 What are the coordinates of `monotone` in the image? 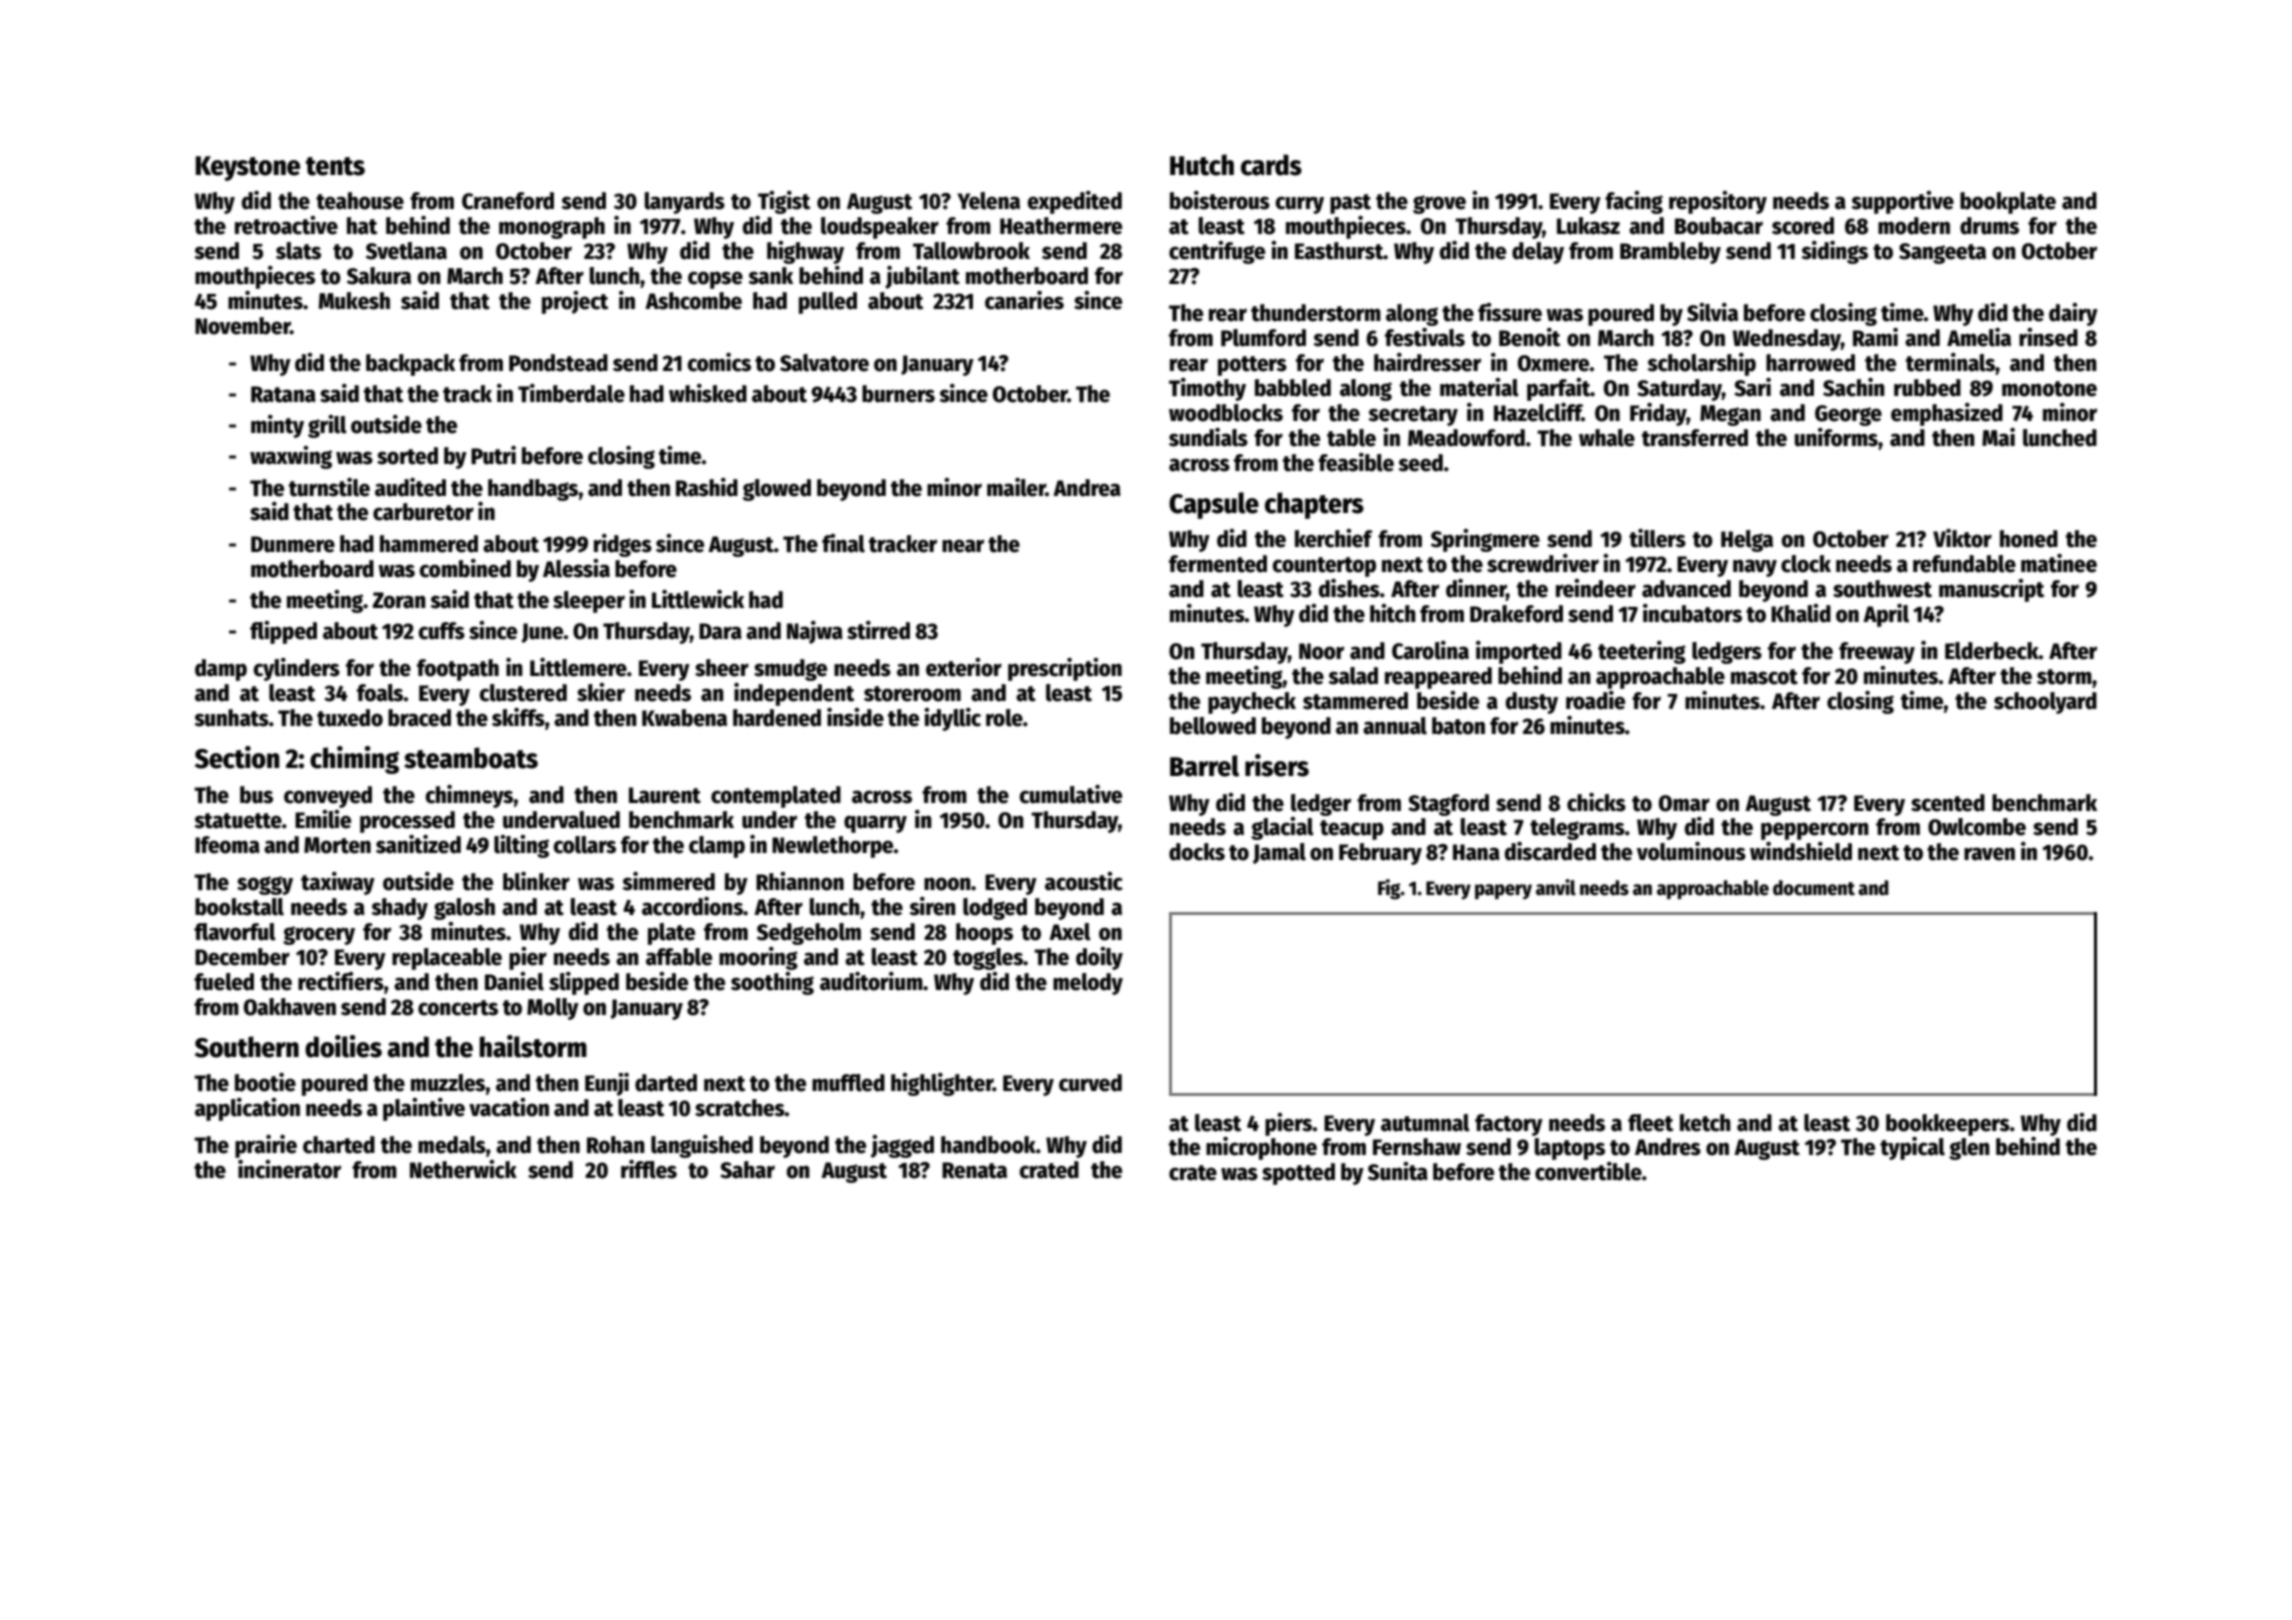 It's located at (2049, 389).
